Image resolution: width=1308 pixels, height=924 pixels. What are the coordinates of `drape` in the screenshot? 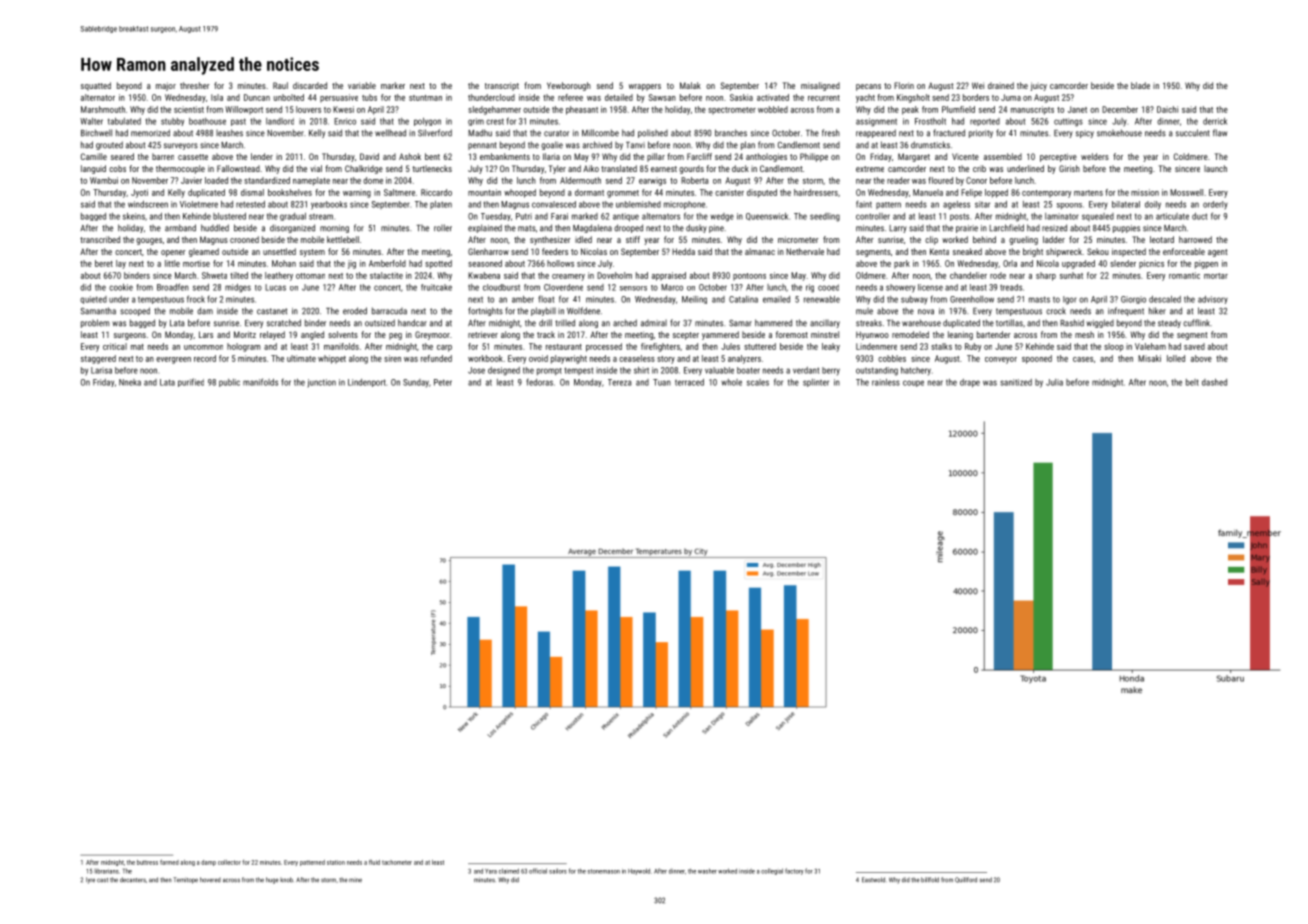 It's located at (970, 383).
